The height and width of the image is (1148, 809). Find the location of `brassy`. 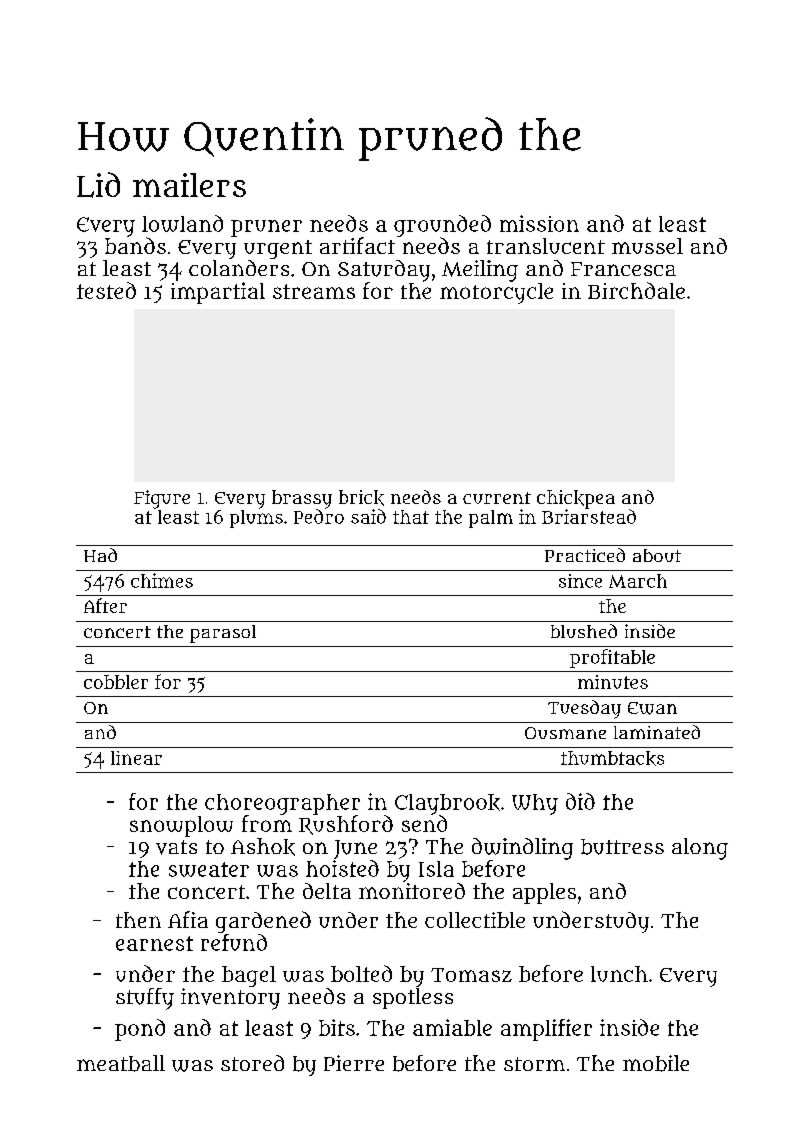

brassy is located at coordinates (302, 499).
